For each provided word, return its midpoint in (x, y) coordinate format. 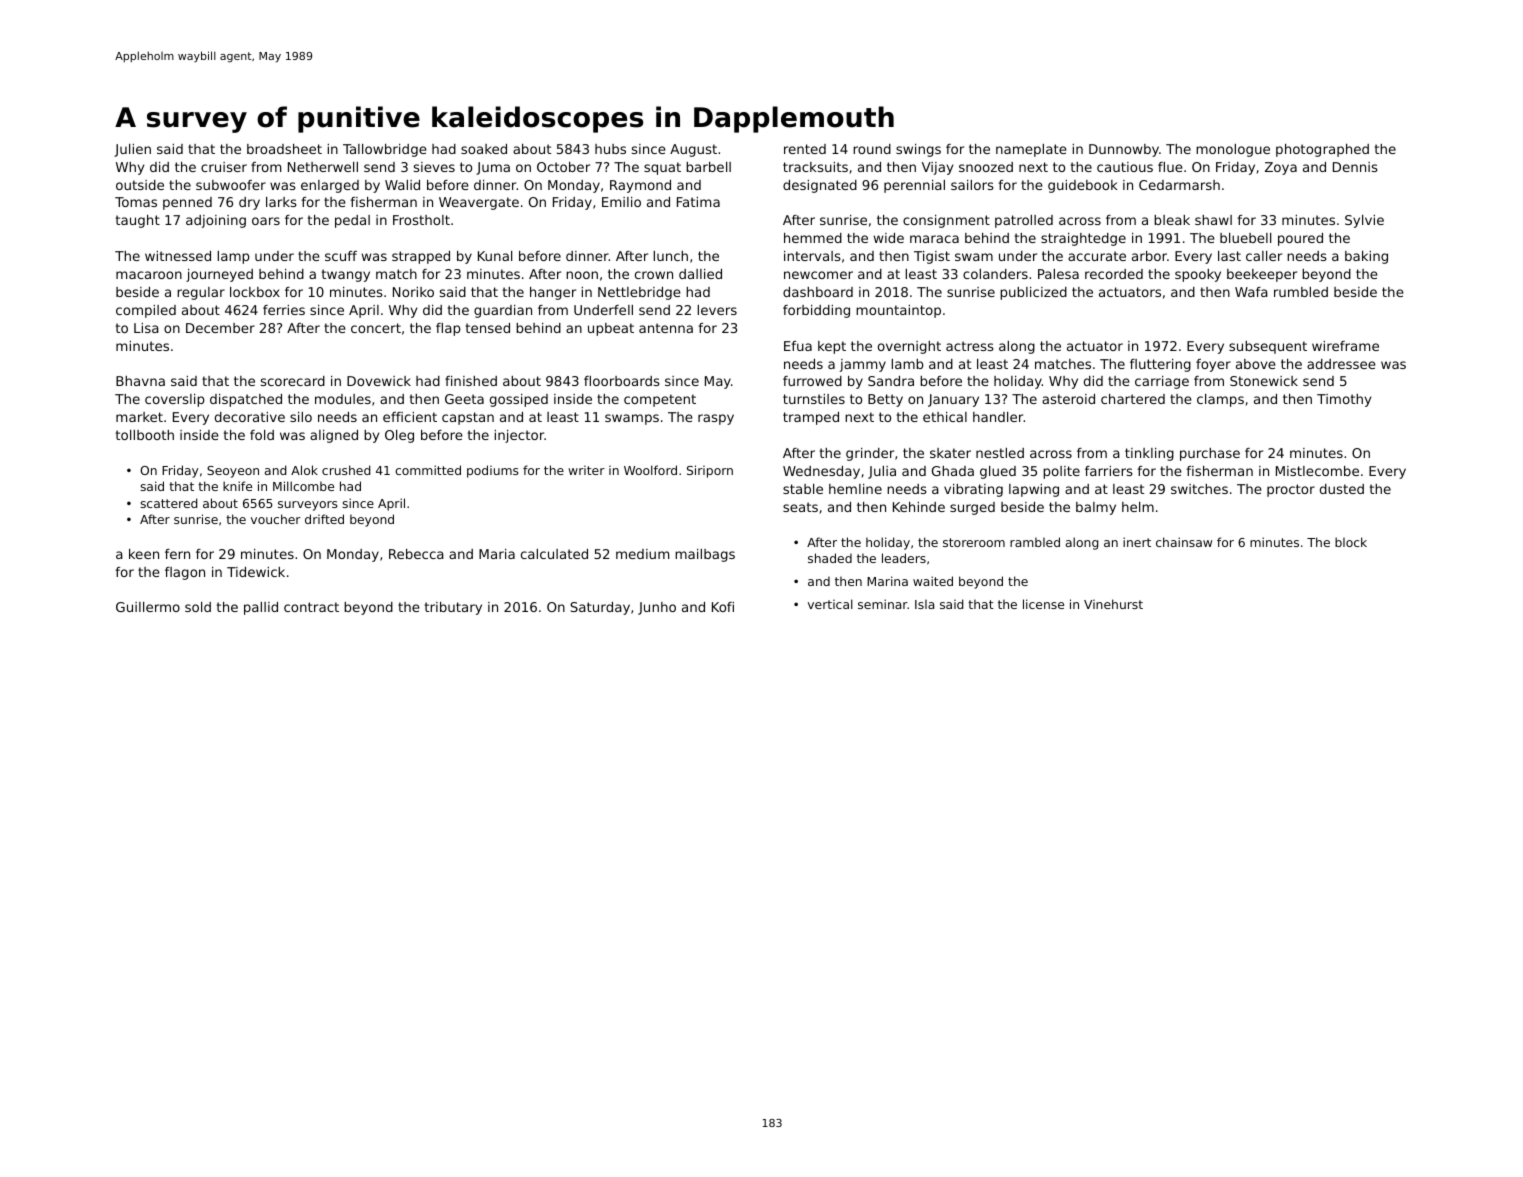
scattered (168, 503)
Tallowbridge (385, 150)
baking (1366, 257)
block (1351, 542)
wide (889, 238)
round (872, 149)
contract (311, 607)
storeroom (974, 542)
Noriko (413, 292)
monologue (1233, 150)
